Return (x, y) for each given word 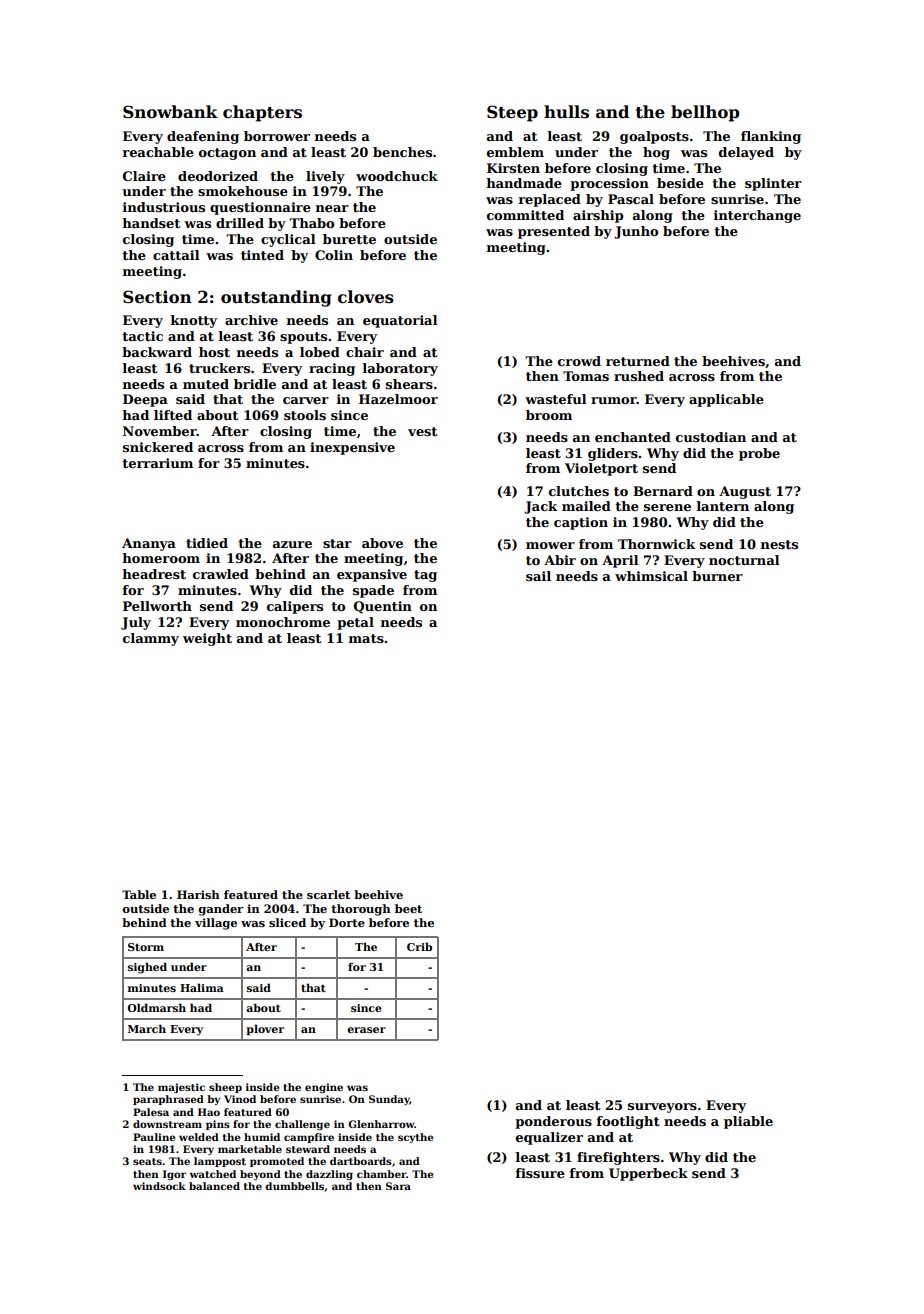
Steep (512, 113)
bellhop (705, 113)
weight (207, 639)
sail (538, 576)
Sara (398, 1186)
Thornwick (656, 544)
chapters (262, 113)
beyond (260, 1175)
